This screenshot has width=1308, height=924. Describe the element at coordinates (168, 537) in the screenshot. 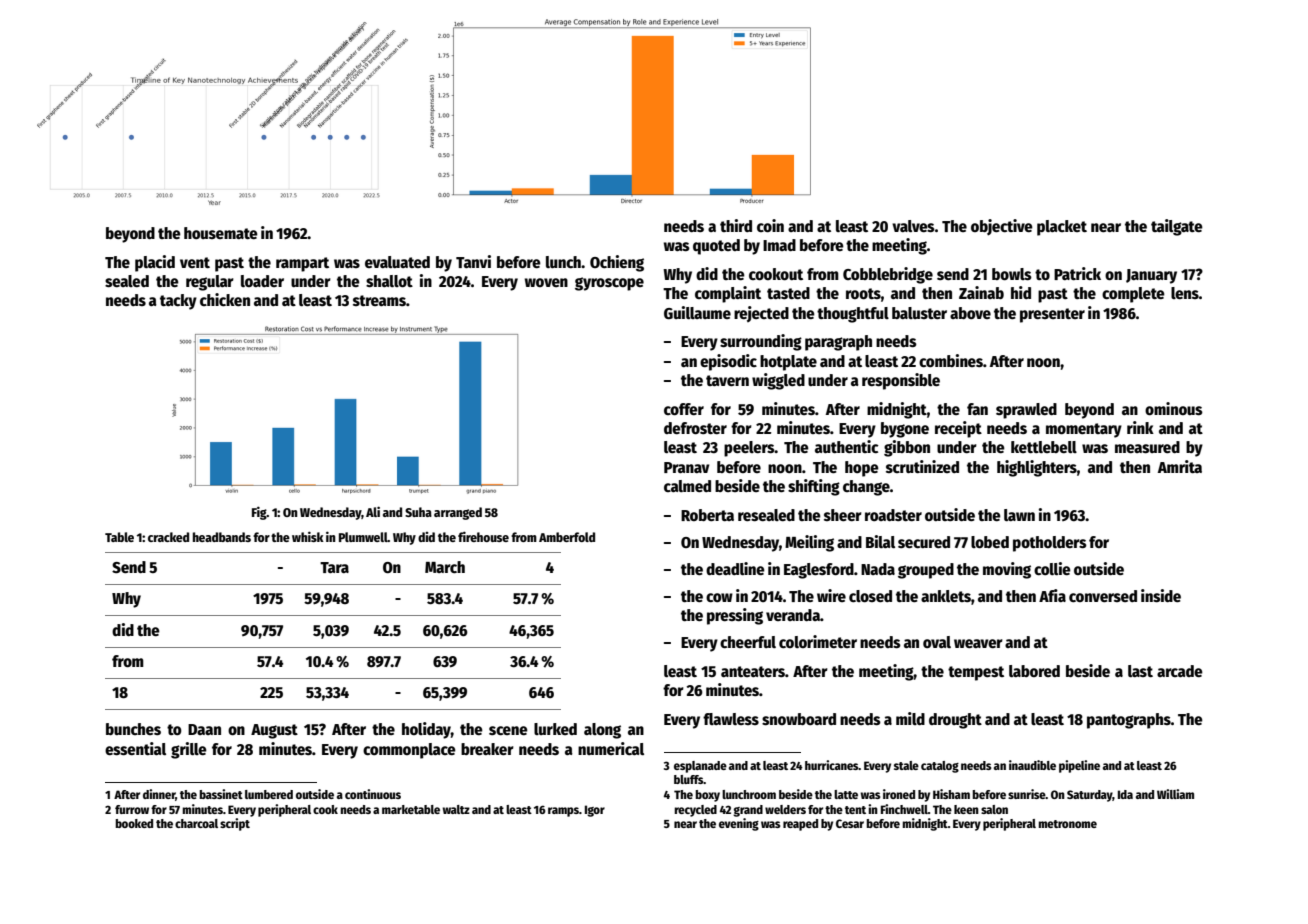

I see `cracked` at that location.
